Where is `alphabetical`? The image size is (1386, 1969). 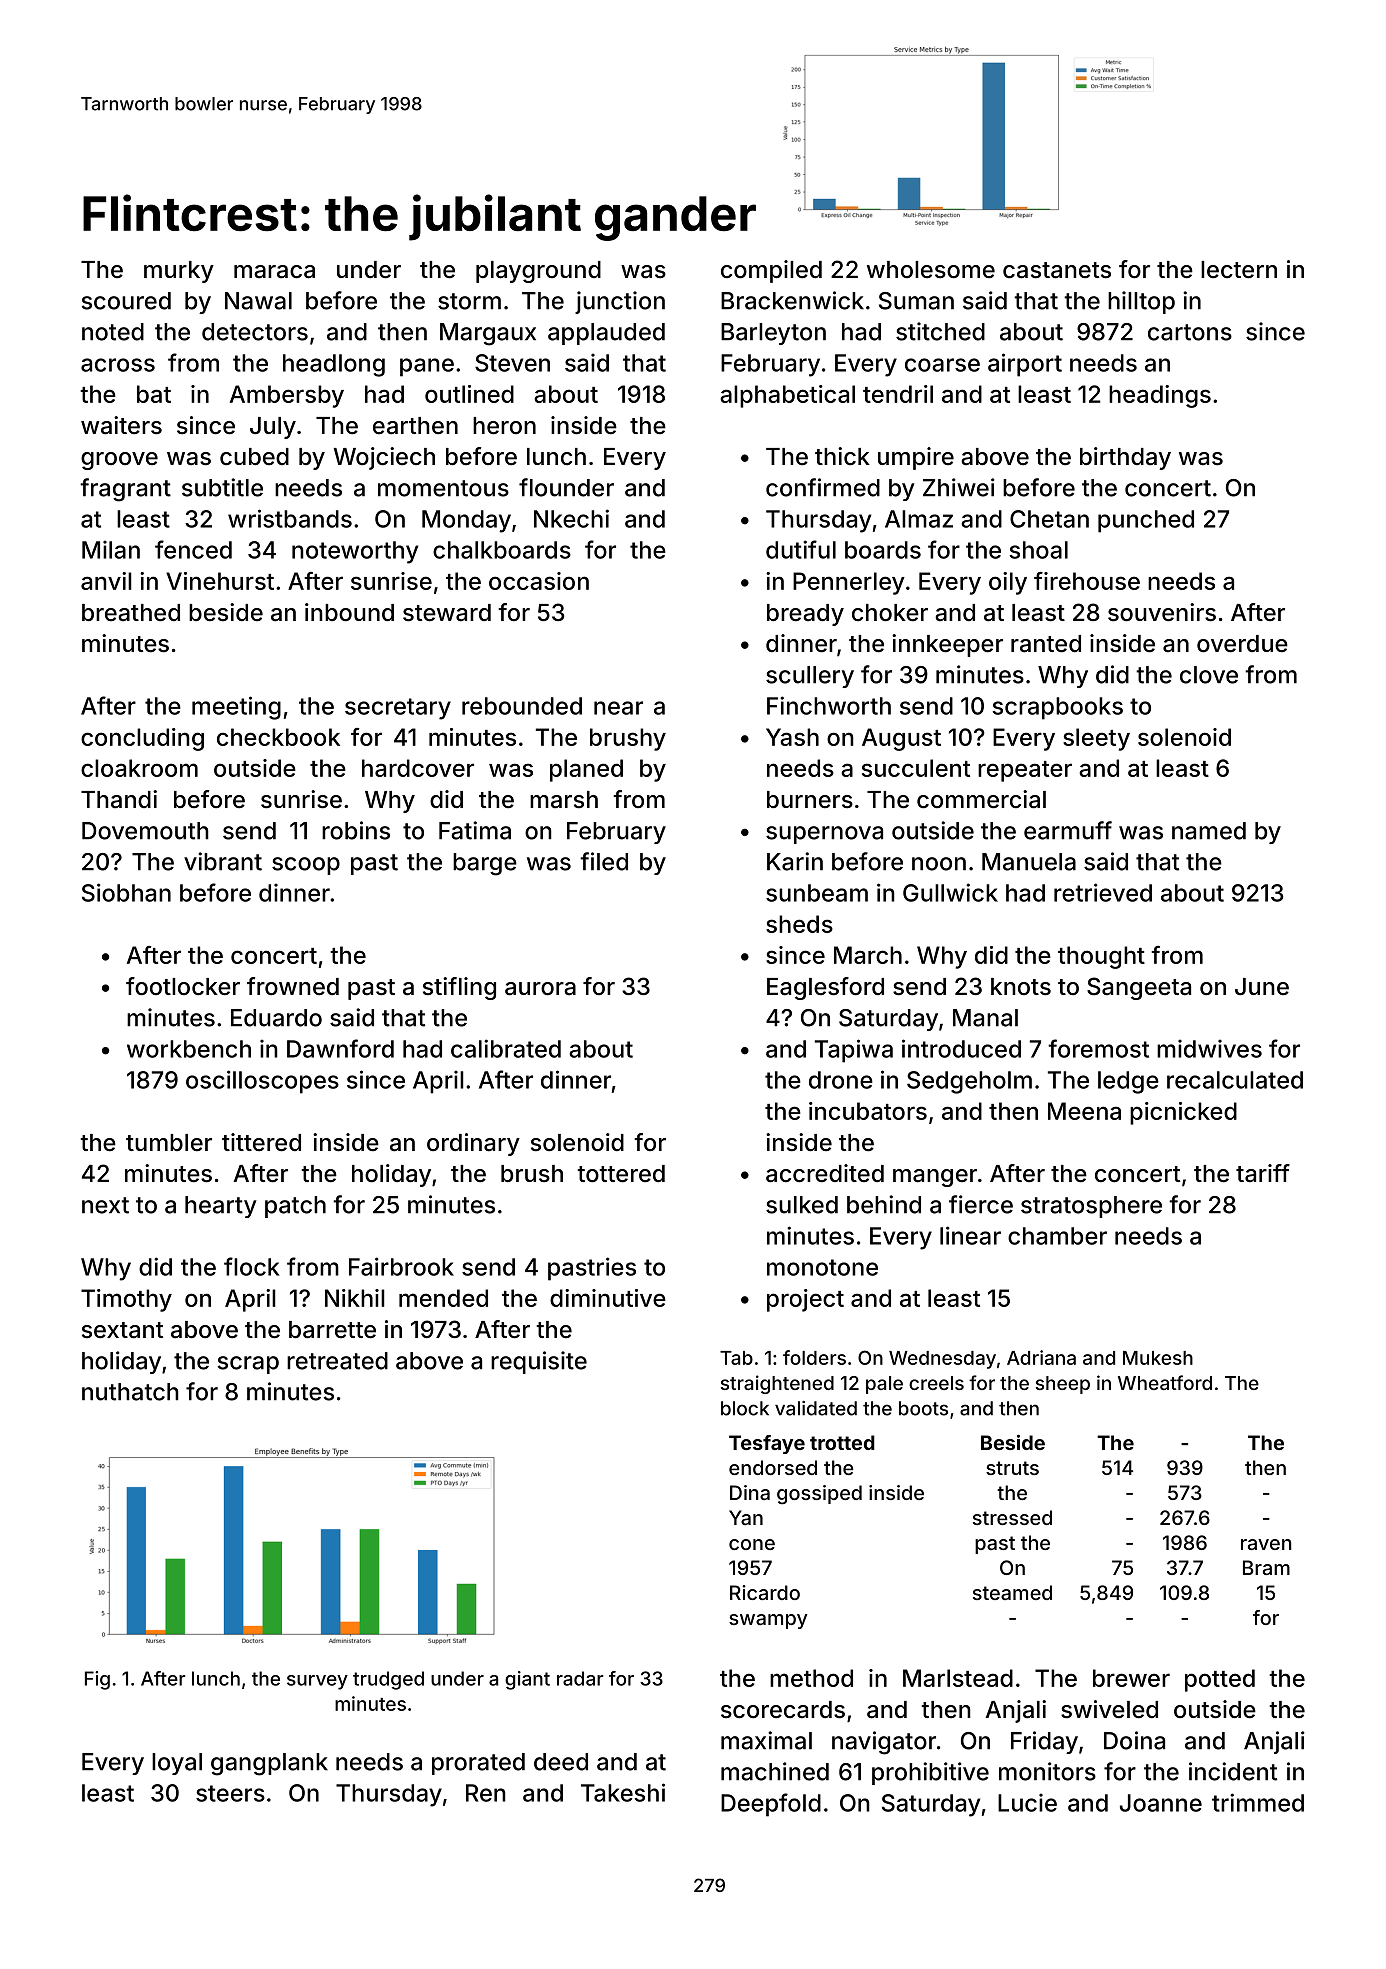
alphabetical is located at coordinates (787, 396).
